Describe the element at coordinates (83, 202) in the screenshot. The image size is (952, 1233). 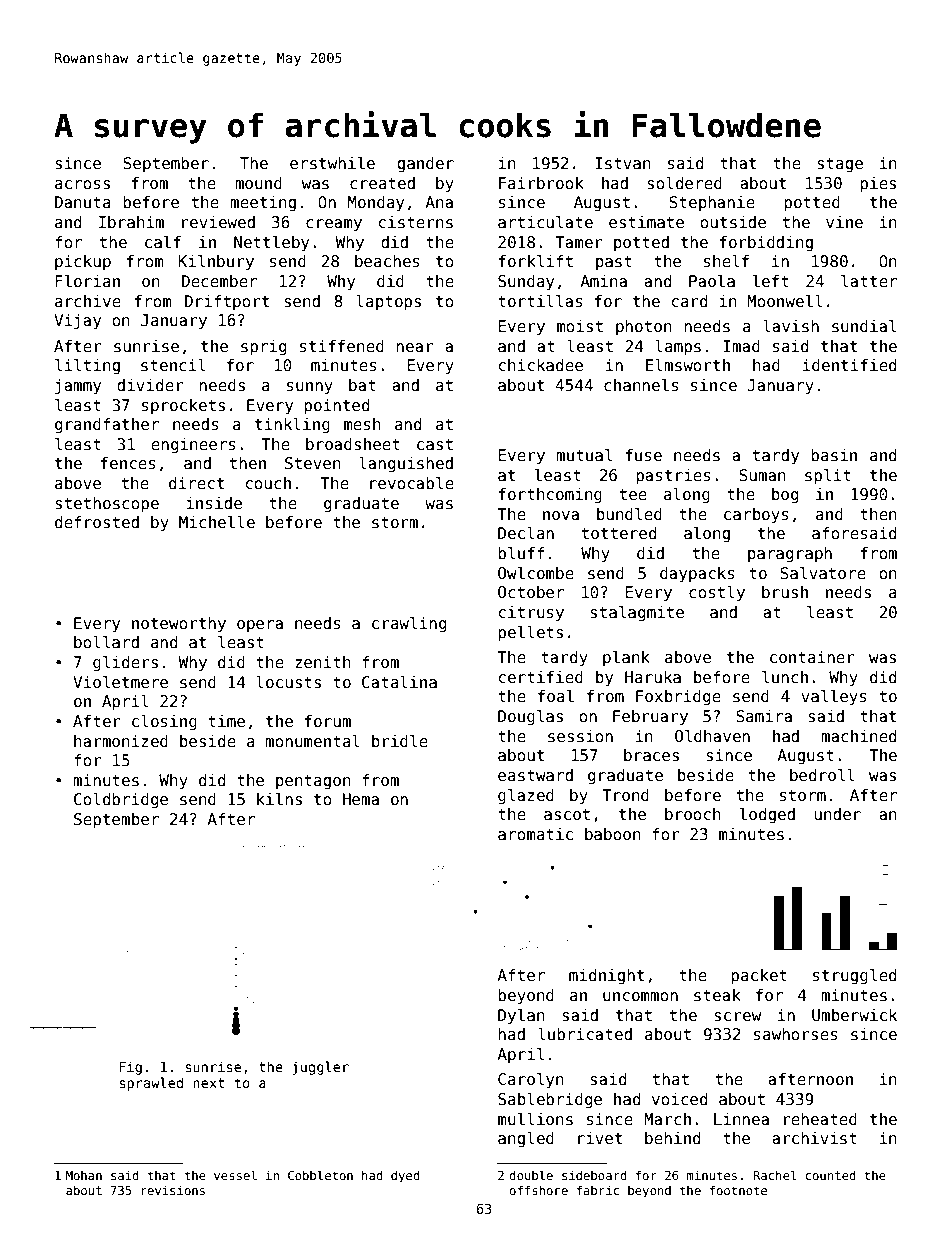
I see `Danuta` at that location.
